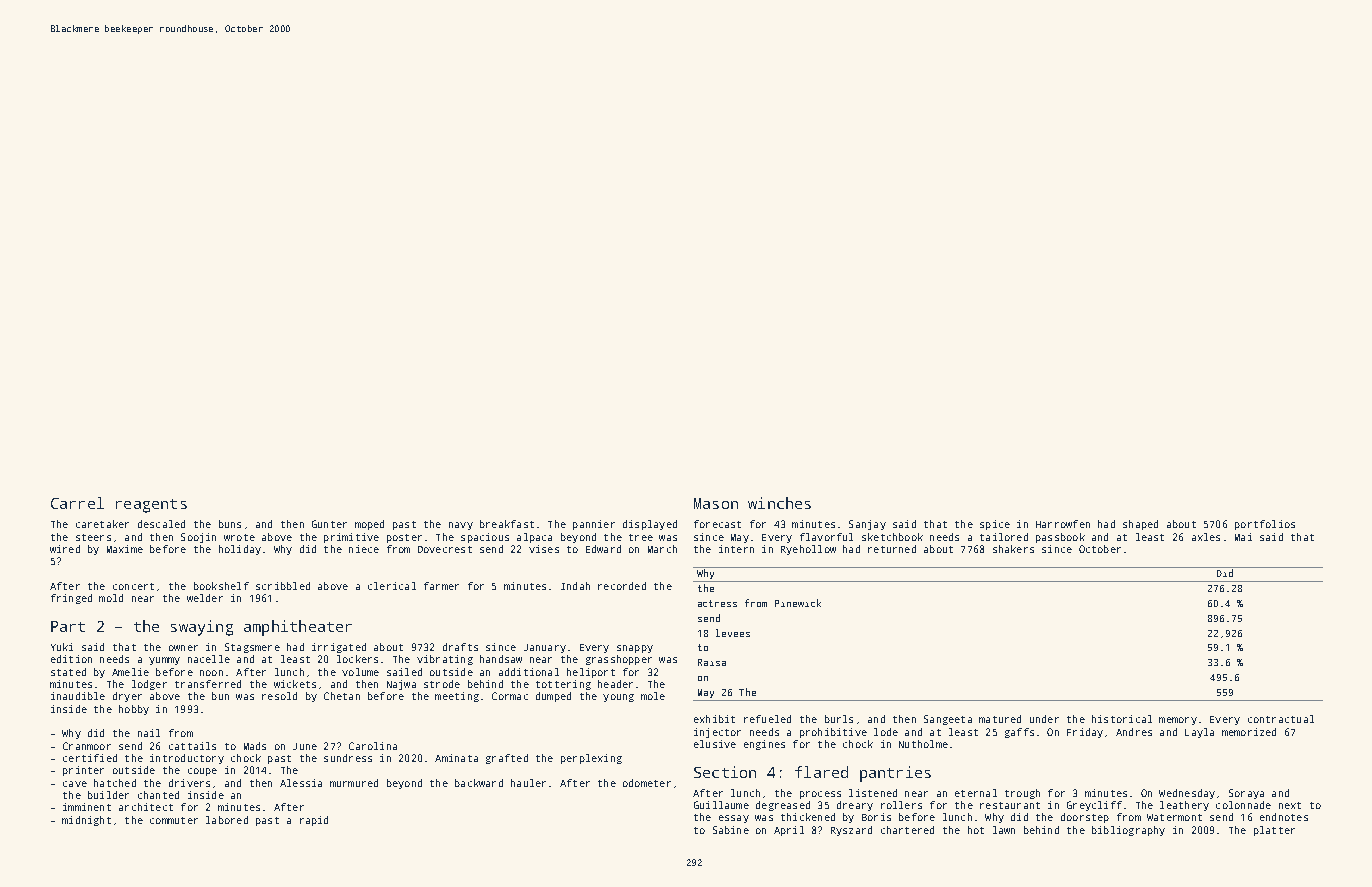  Describe the element at coordinates (779, 503) in the screenshot. I see `winches` at that location.
